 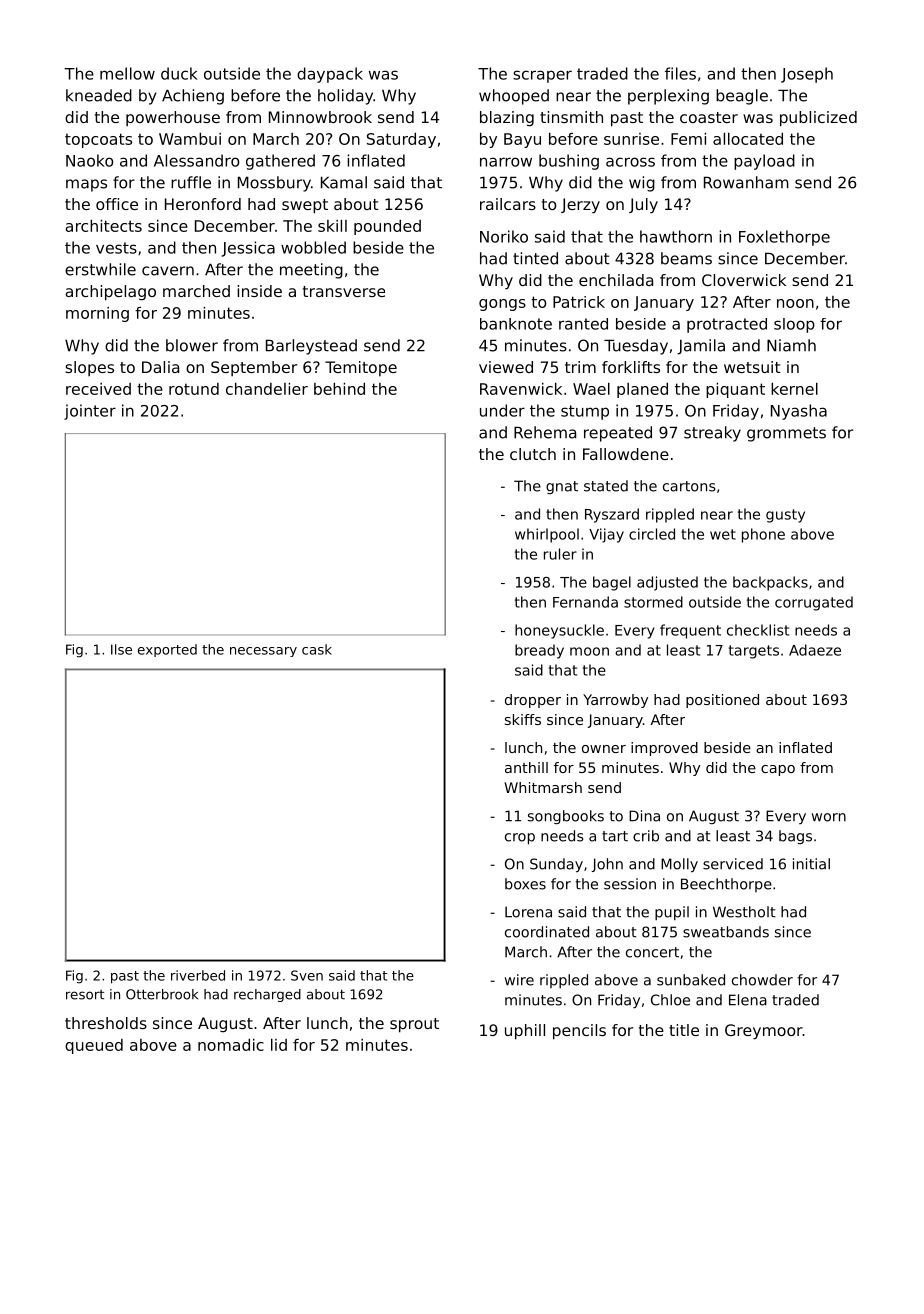 What do you see at coordinates (507, 119) in the screenshot?
I see `blazing` at bounding box center [507, 119].
